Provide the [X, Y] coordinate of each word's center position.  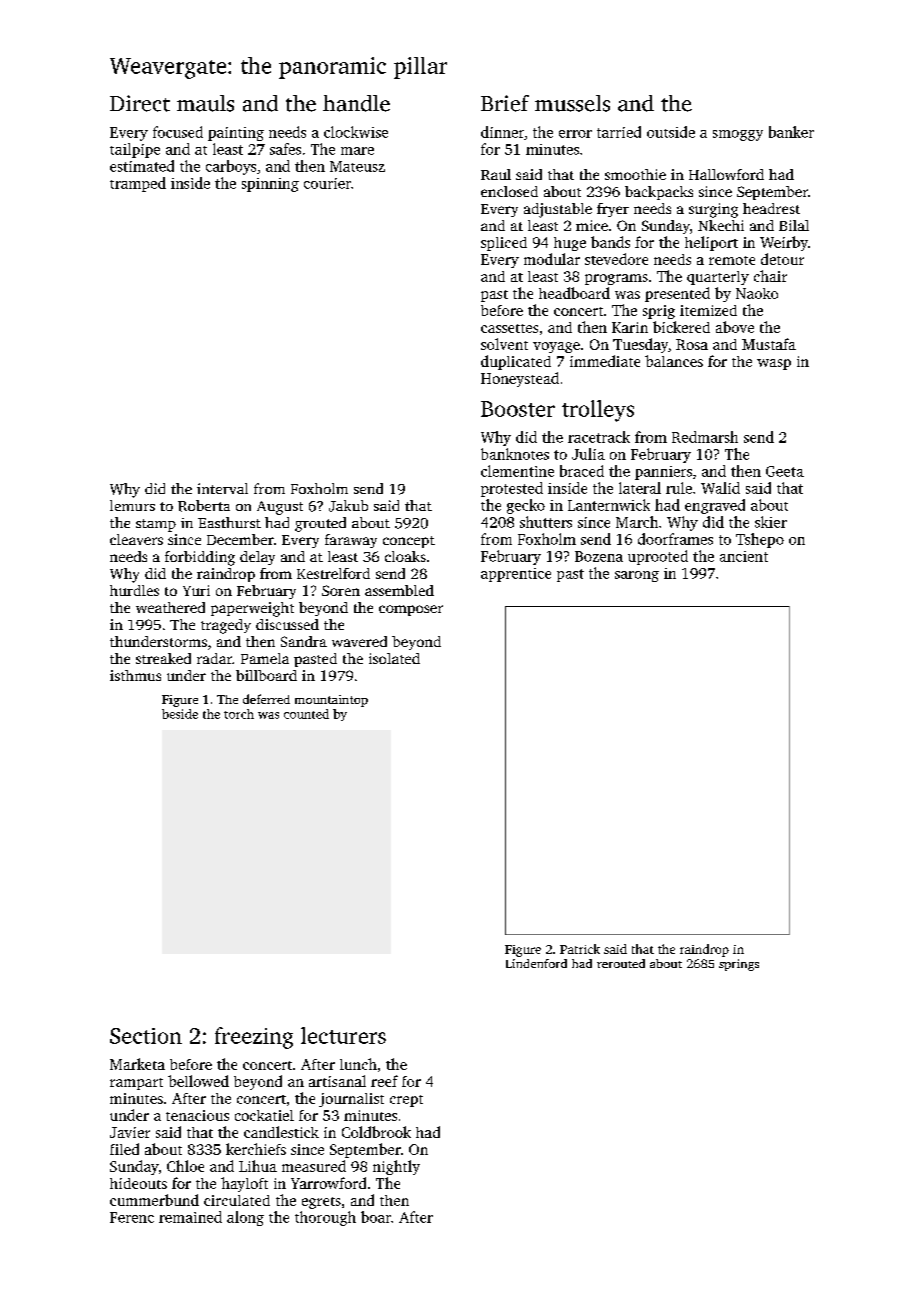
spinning [270, 185]
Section [146, 1036]
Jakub [348, 506]
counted [306, 714]
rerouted [621, 963]
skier [771, 522]
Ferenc [132, 1217]
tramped [138, 184]
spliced [504, 244]
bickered [681, 327]
